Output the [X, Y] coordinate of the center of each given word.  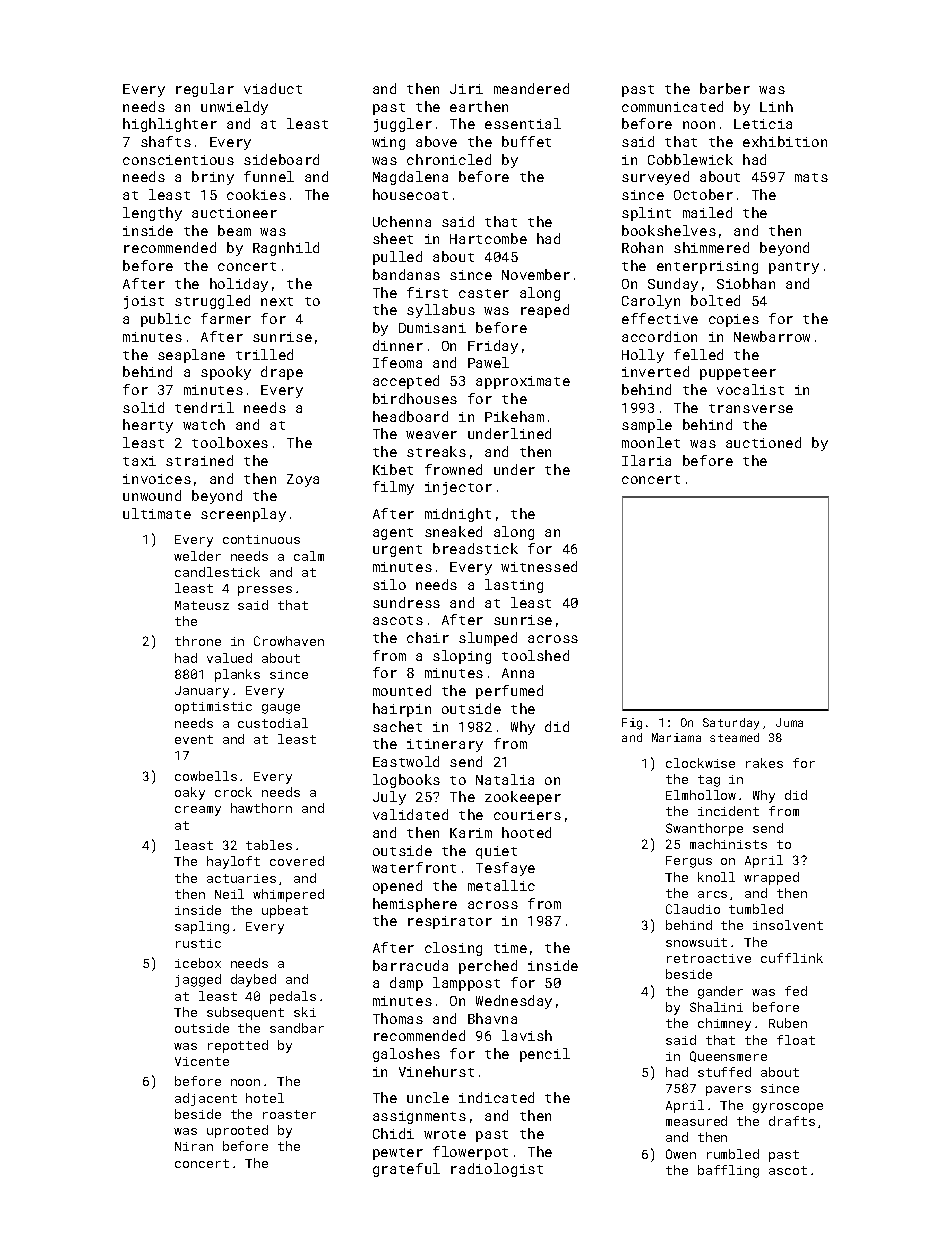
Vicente [202, 1061]
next [277, 301]
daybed [253, 980]
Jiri [466, 89]
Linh [776, 106]
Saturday [731, 724]
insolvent [788, 925]
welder [197, 556]
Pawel [488, 362]
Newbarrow [772, 336]
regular [205, 90]
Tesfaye [505, 869]
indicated [496, 1097]
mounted [402, 690]
